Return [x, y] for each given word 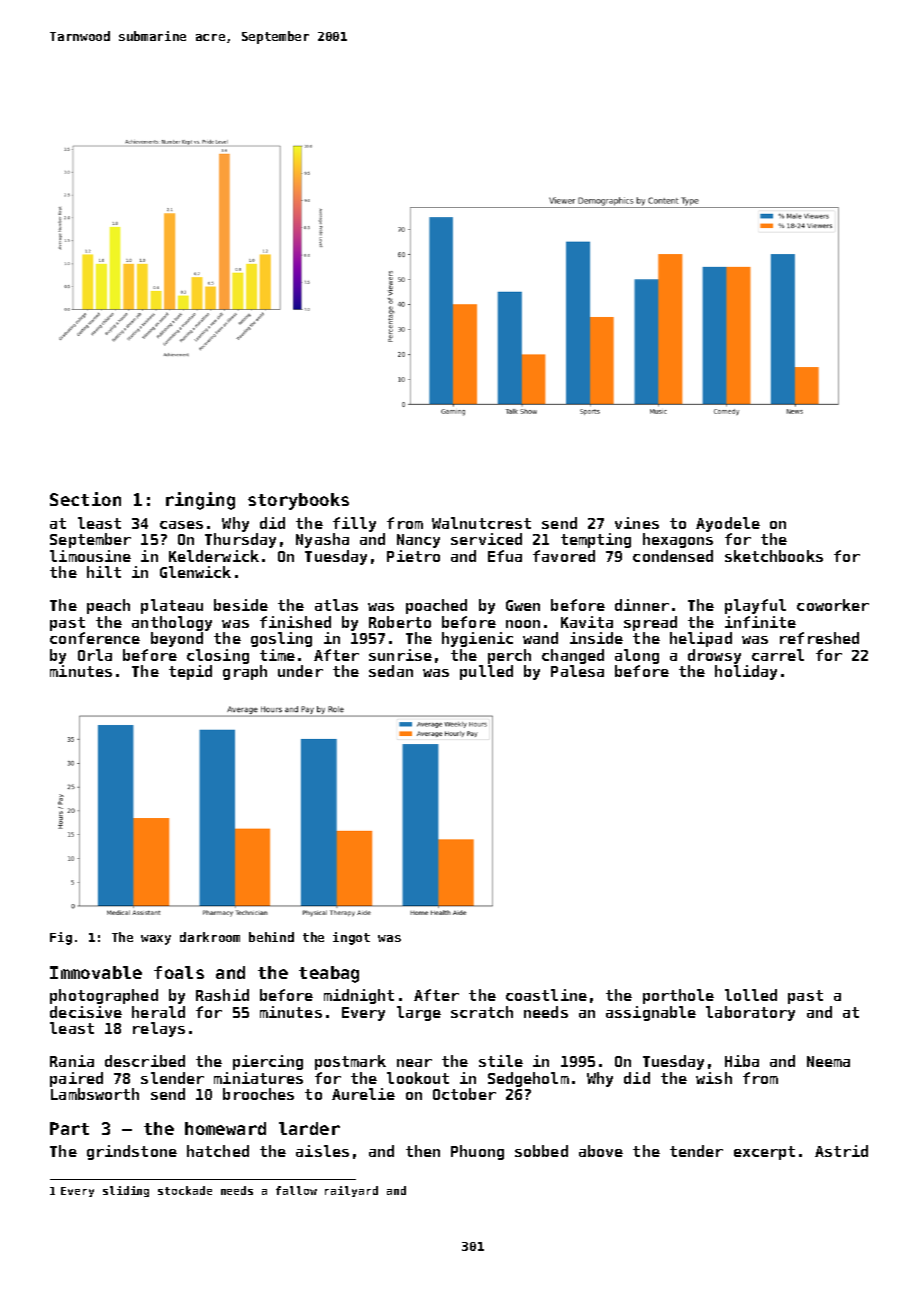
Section [85, 499]
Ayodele [728, 524]
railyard [351, 1191]
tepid [190, 672]
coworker [833, 605]
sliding [126, 1191]
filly [354, 524]
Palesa [577, 671]
